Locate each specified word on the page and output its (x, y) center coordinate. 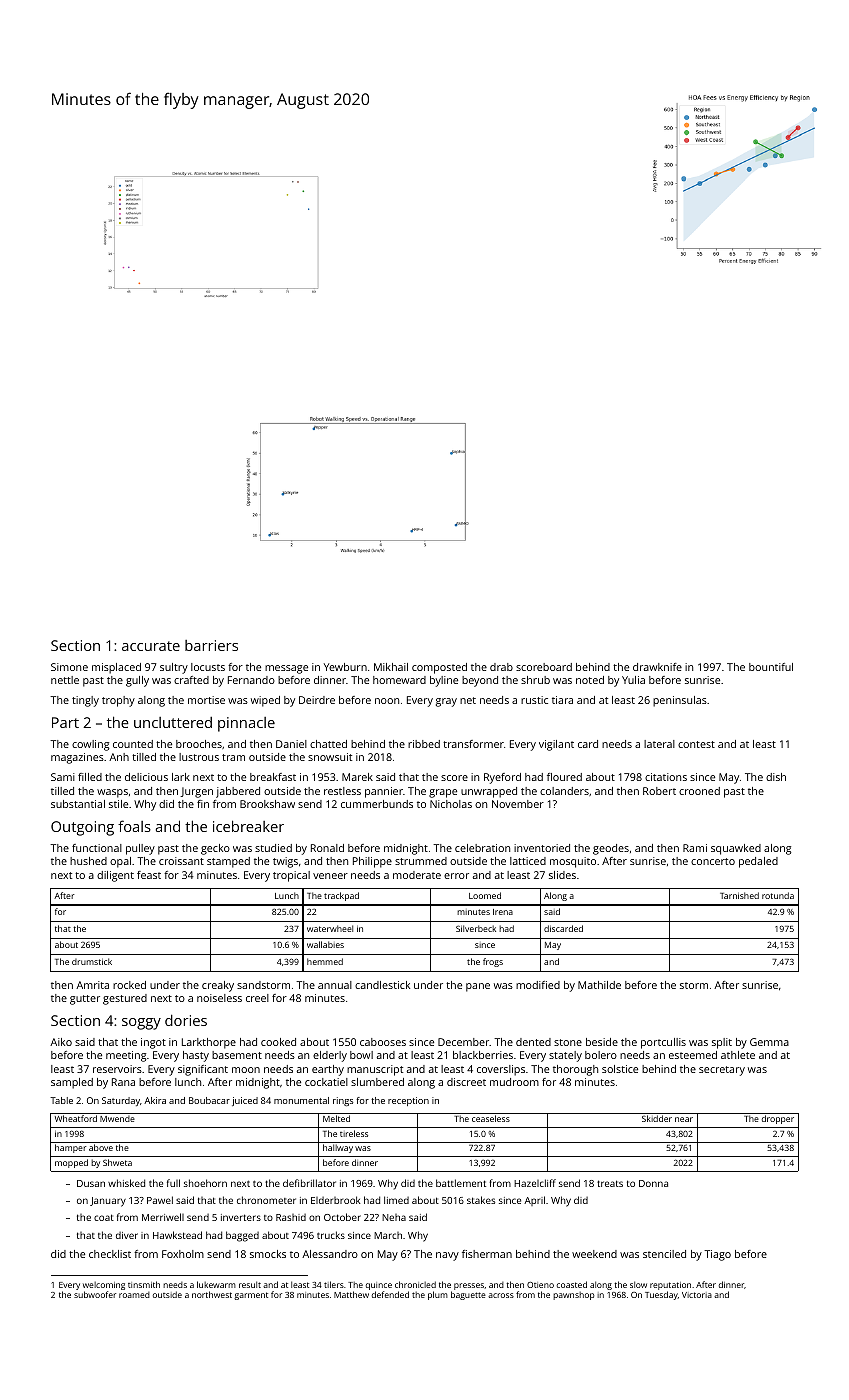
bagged (242, 1236)
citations (666, 777)
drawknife (657, 667)
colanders (564, 791)
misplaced (116, 668)
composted (439, 668)
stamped (228, 862)
